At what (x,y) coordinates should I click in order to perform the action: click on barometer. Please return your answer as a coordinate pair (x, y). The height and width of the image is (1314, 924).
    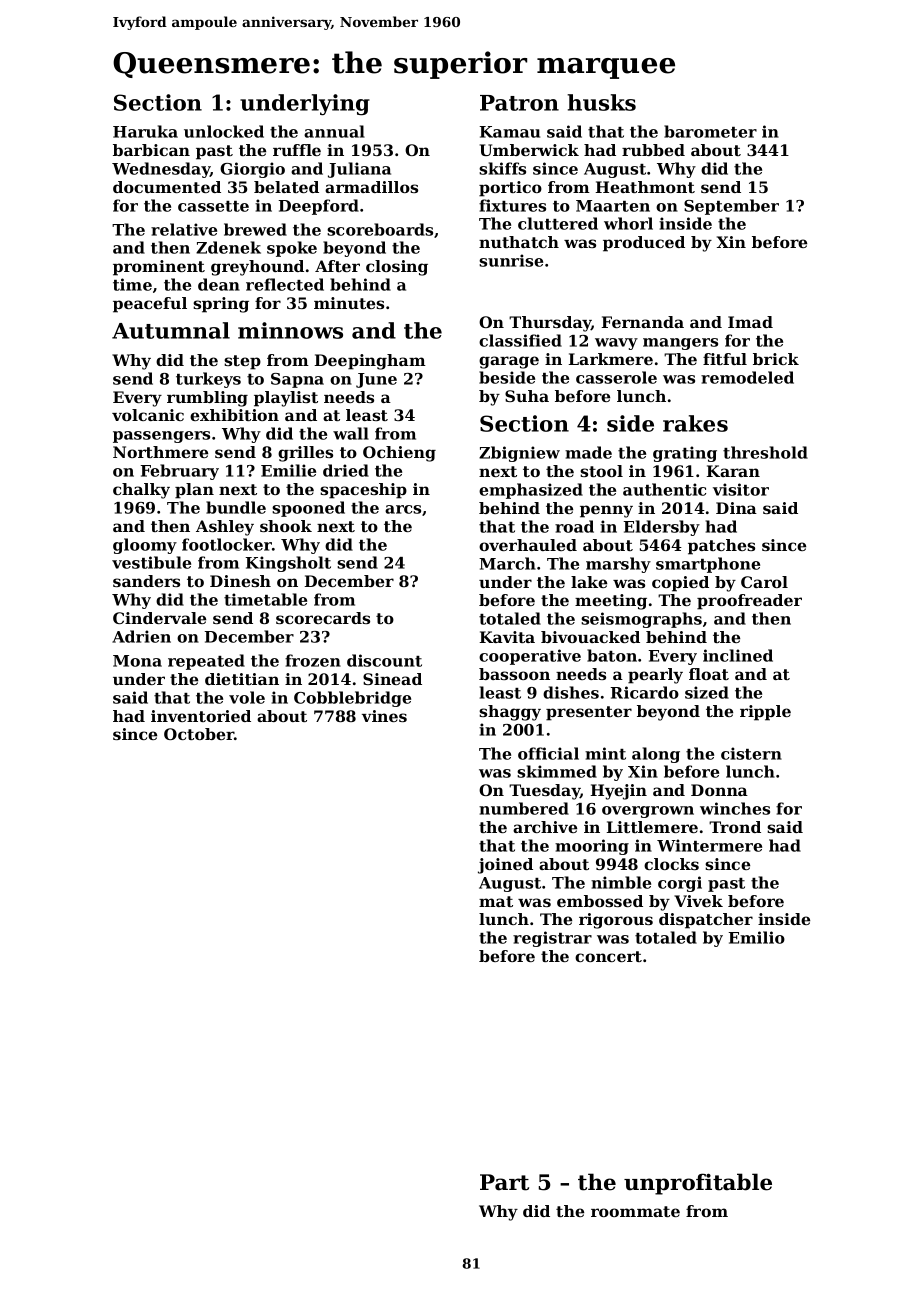
    Looking at the image, I should click on (710, 131).
